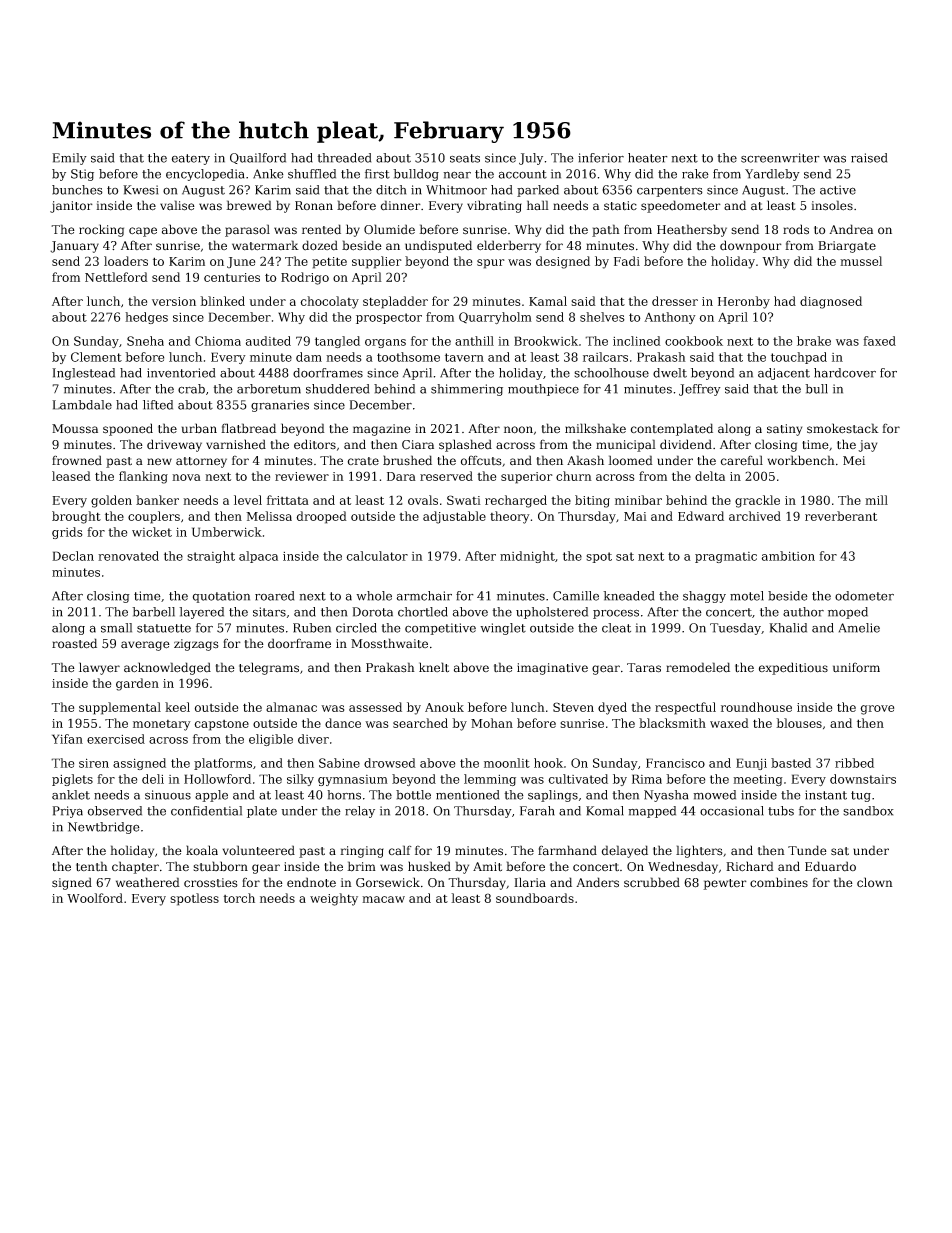 This image has height=1233, width=952. Describe the element at coordinates (863, 779) in the image. I see `downstairs` at that location.
